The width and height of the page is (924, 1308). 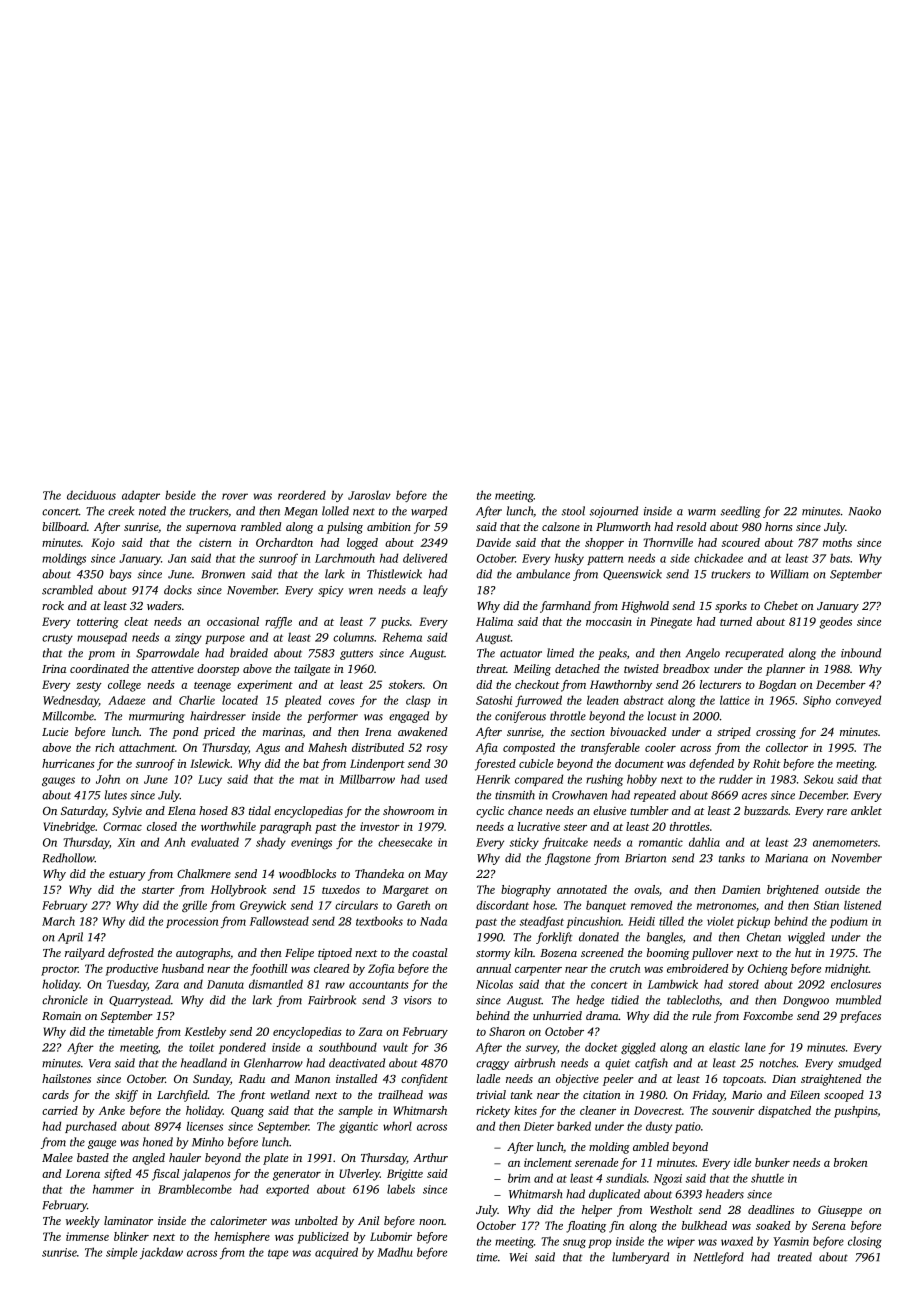 I want to click on bangles, so click(x=665, y=938).
